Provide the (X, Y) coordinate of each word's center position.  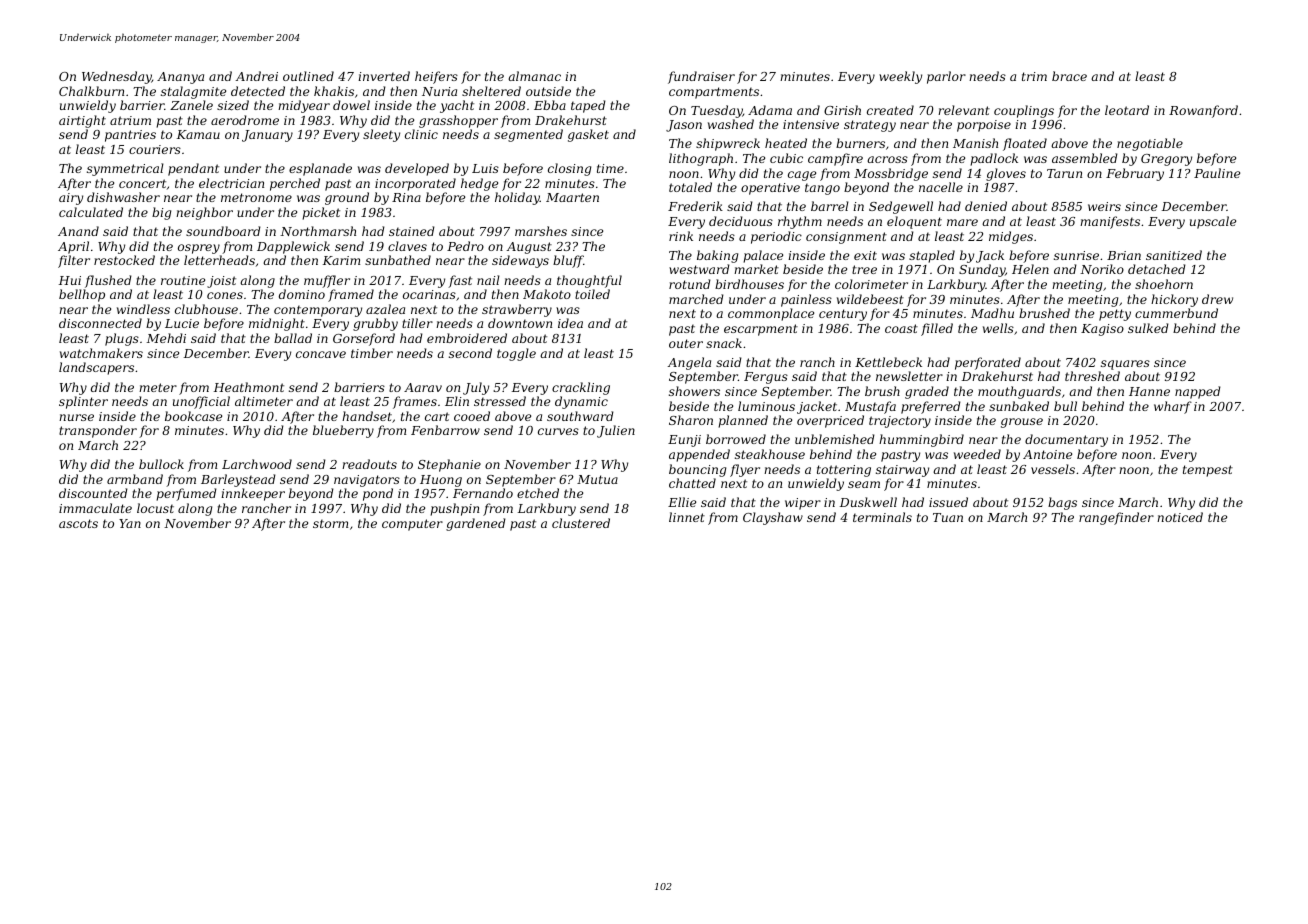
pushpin (454, 509)
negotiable (1150, 144)
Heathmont (249, 387)
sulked (1148, 328)
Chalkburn (91, 91)
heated (786, 143)
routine (183, 280)
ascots (78, 523)
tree (864, 269)
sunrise (1076, 255)
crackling (581, 388)
